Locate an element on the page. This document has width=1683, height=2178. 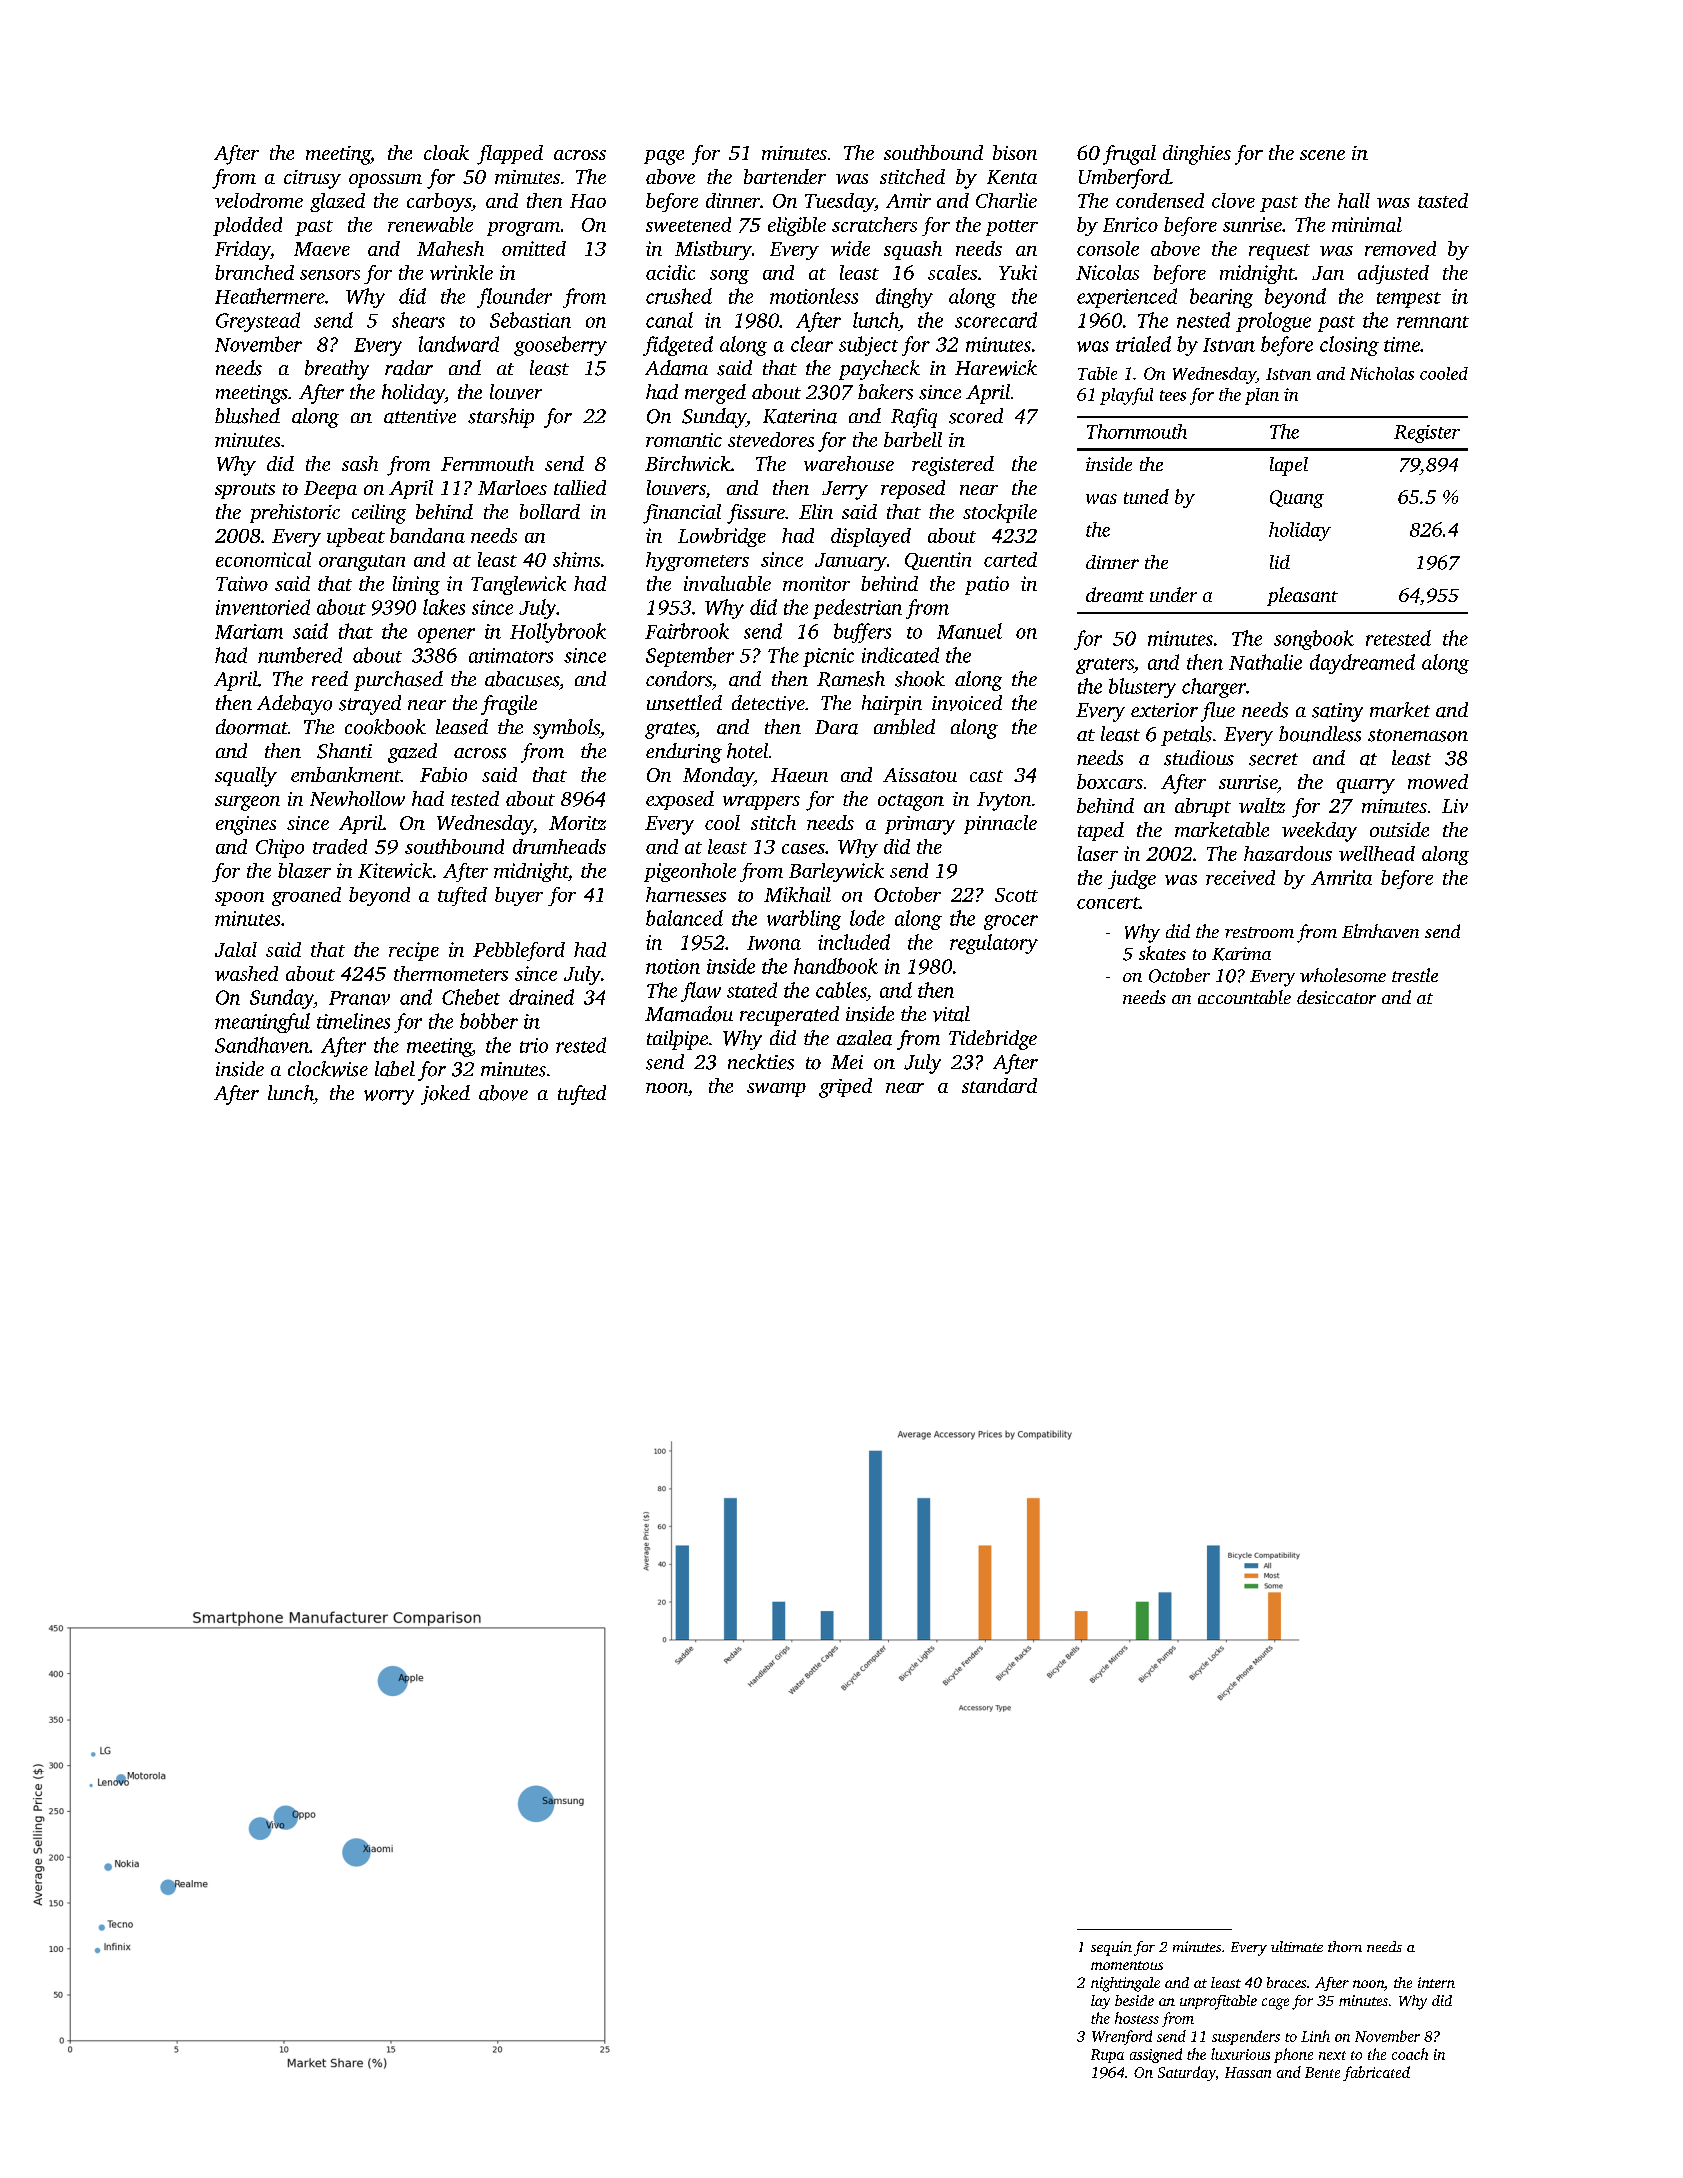
dinghies is located at coordinates (1197, 155).
